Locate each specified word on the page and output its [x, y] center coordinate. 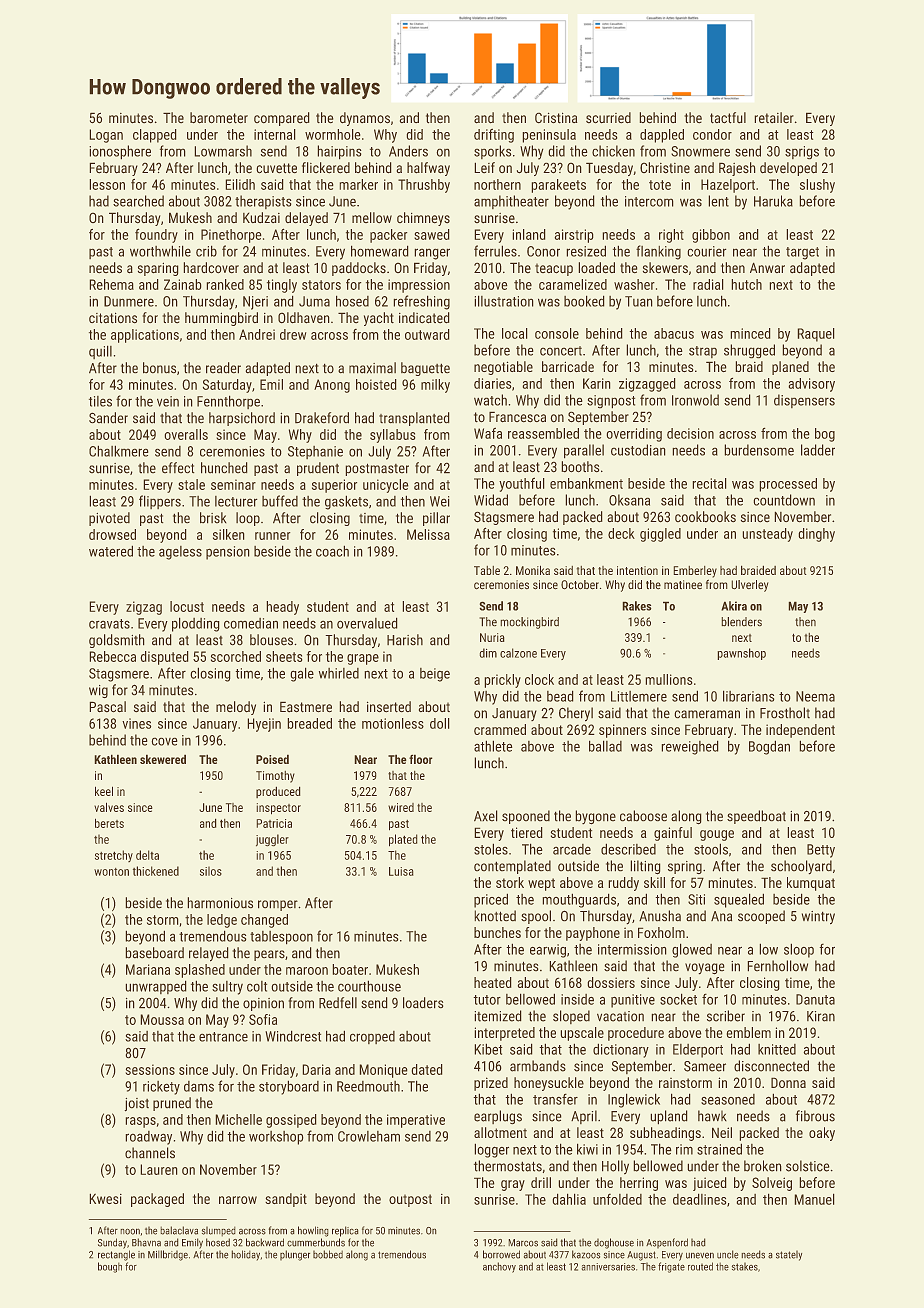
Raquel [816, 335]
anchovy [499, 1267]
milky [435, 386]
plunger [295, 1255]
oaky [822, 1134]
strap [703, 352]
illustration [504, 301]
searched [138, 201]
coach [332, 551]
